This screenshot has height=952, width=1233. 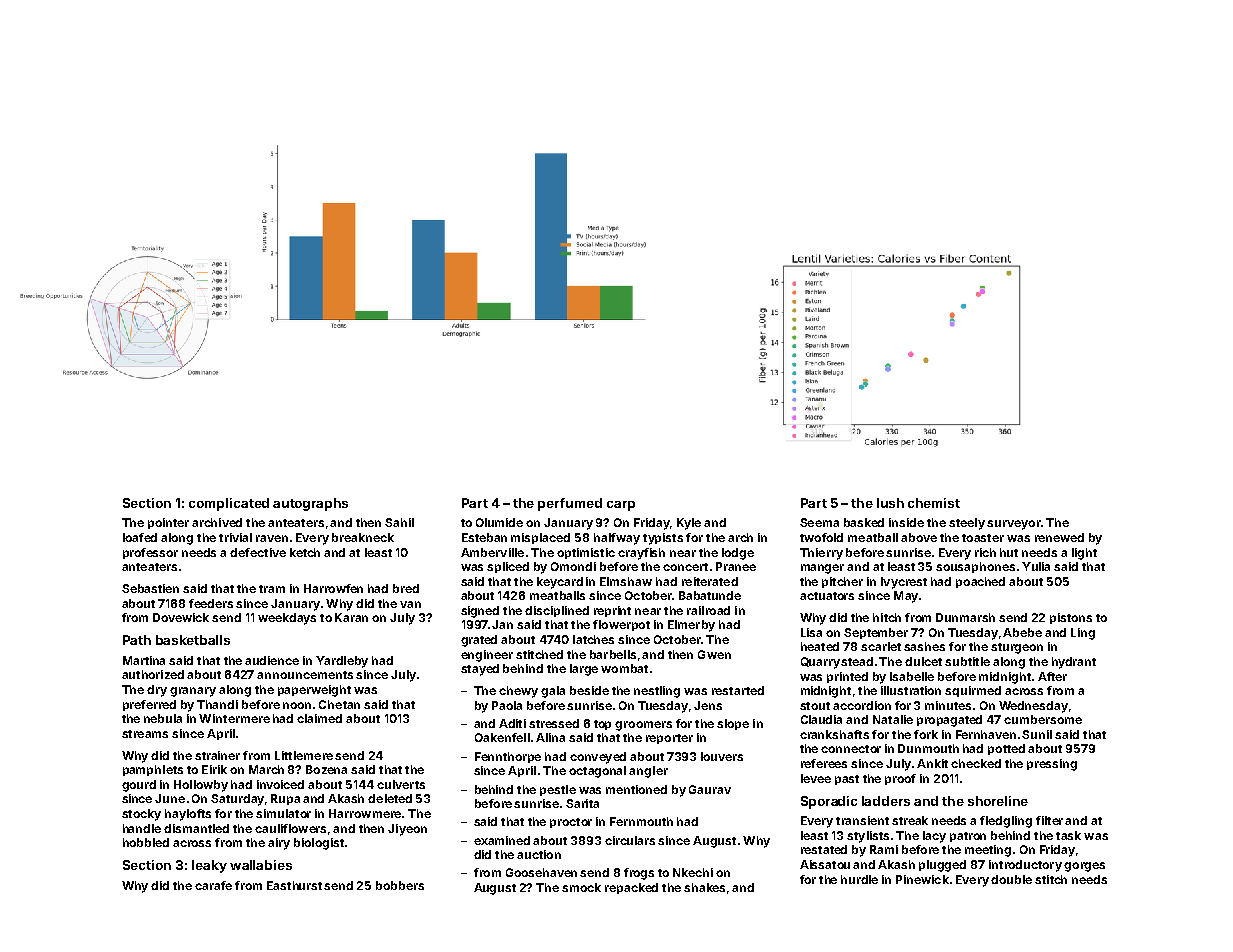 What do you see at coordinates (539, 854) in the screenshot?
I see `auction` at bounding box center [539, 854].
